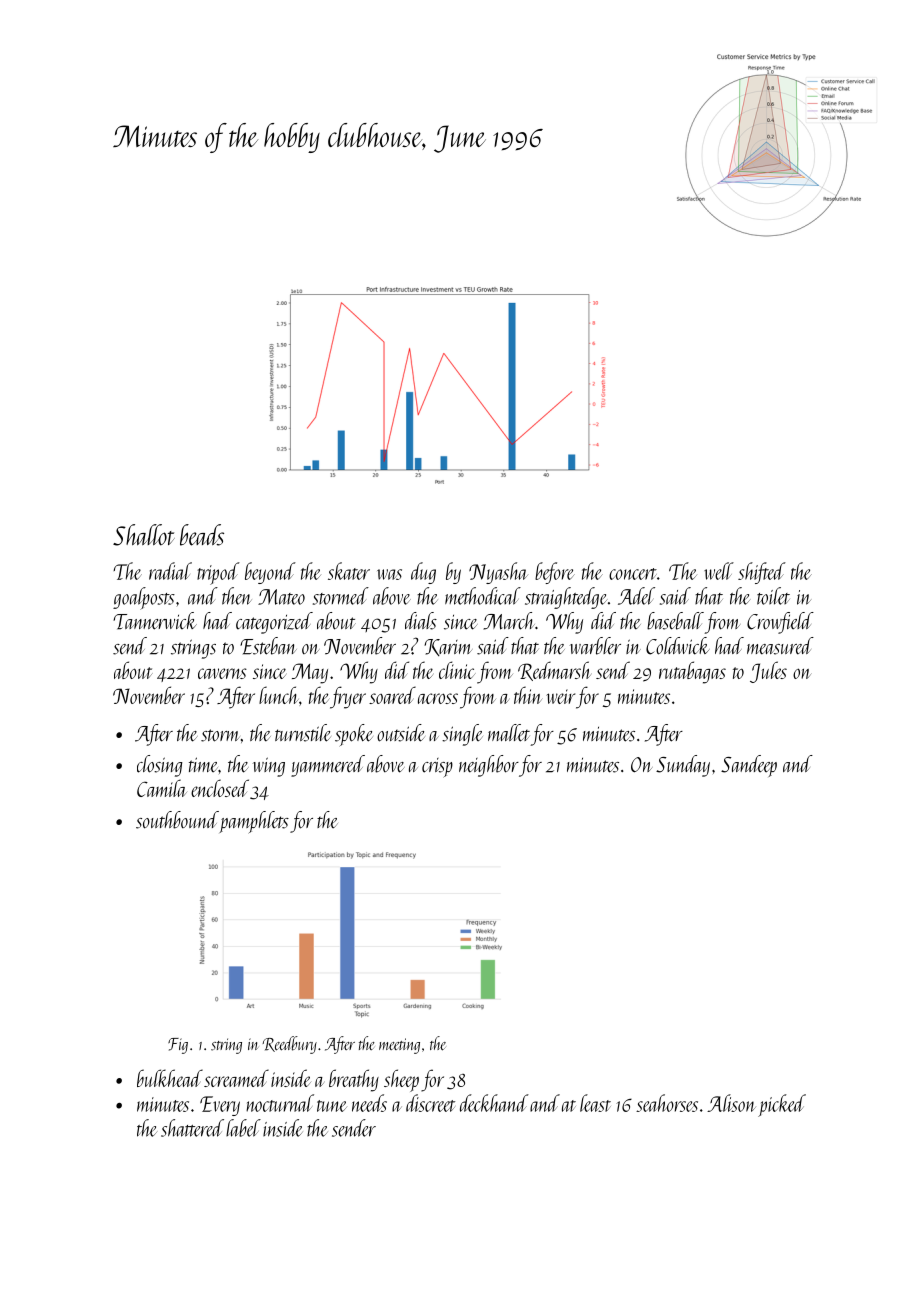 Image resolution: width=924 pixels, height=1311 pixels. What do you see at coordinates (236, 1078) in the image?
I see `screamed` at bounding box center [236, 1078].
